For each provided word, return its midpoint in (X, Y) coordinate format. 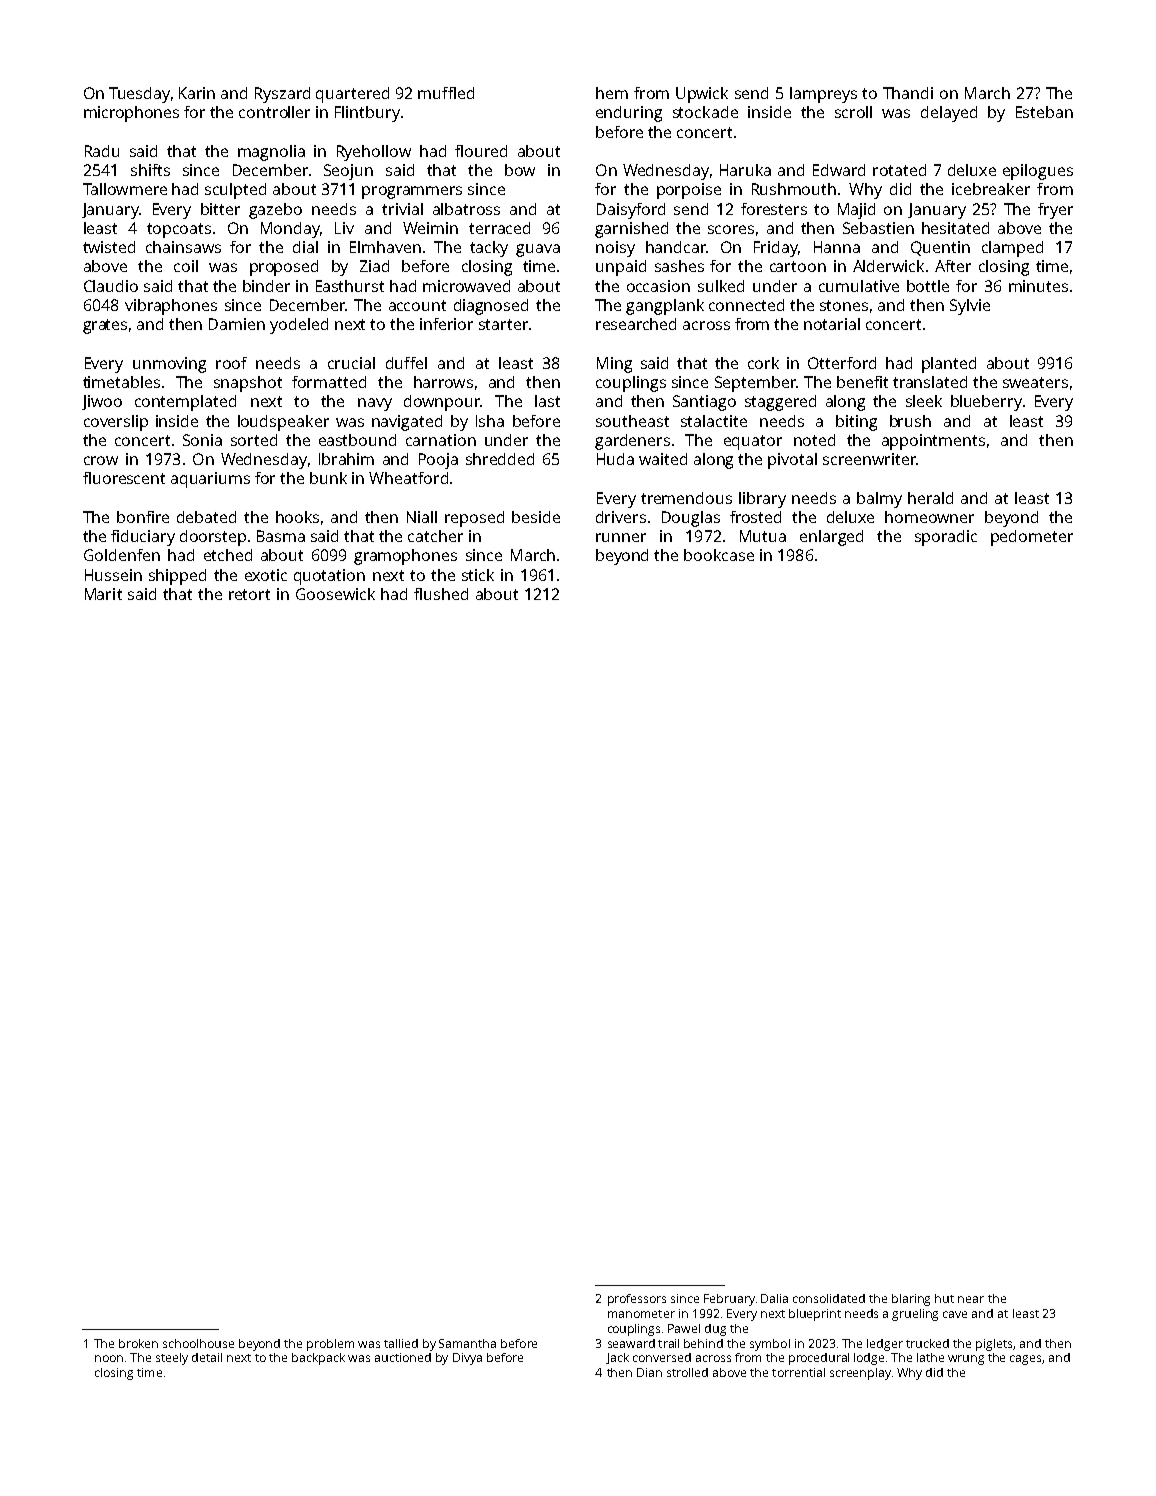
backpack (318, 1359)
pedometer (1032, 538)
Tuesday (139, 95)
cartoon (798, 266)
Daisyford (631, 211)
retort (249, 594)
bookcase (719, 555)
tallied (401, 1343)
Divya (467, 1359)
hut (944, 1298)
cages (1026, 1360)
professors (637, 1300)
